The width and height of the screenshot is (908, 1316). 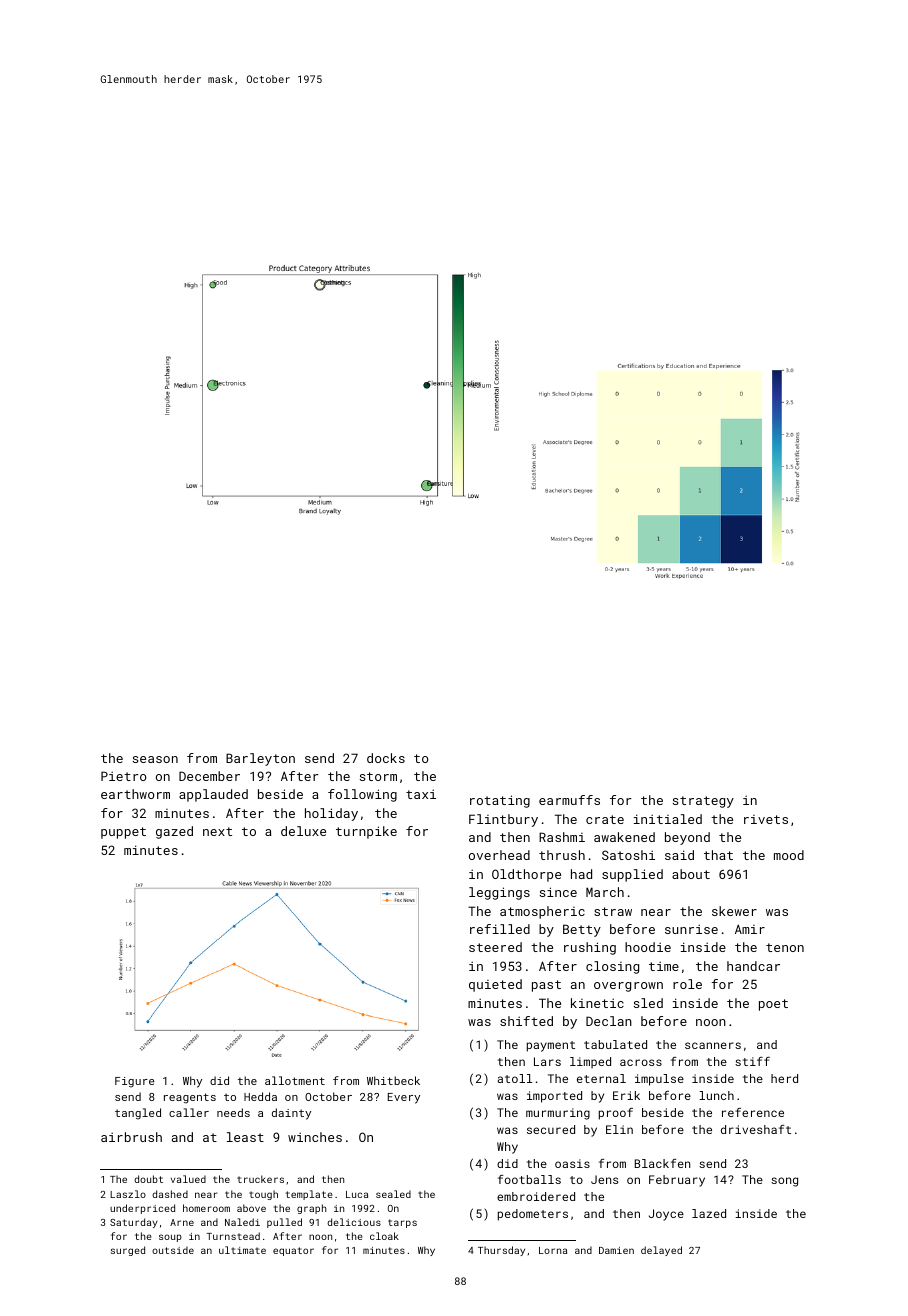 I want to click on about, so click(x=691, y=874).
